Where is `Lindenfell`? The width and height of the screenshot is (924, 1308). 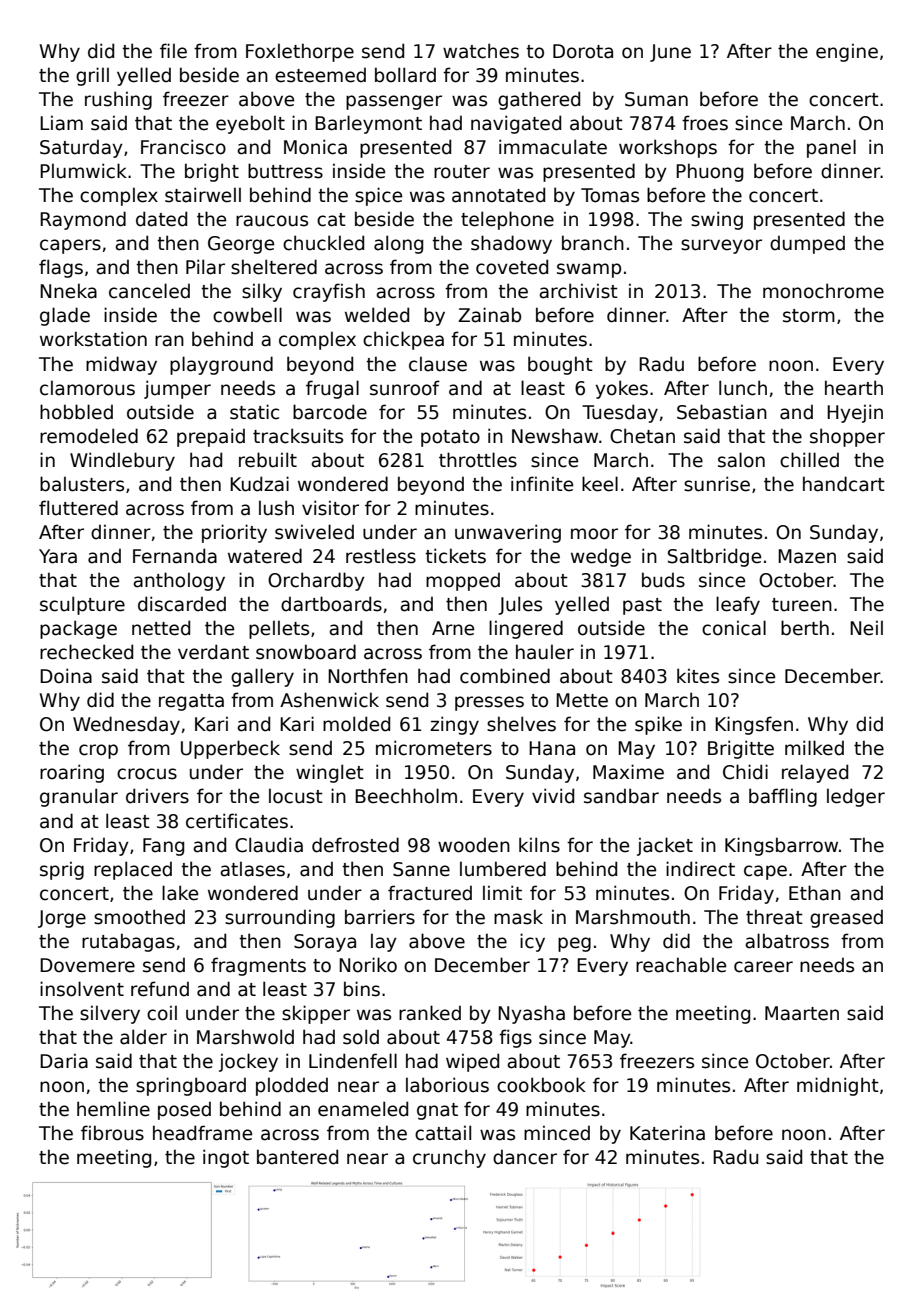
Lindenfell is located at coordinates (353, 1061).
